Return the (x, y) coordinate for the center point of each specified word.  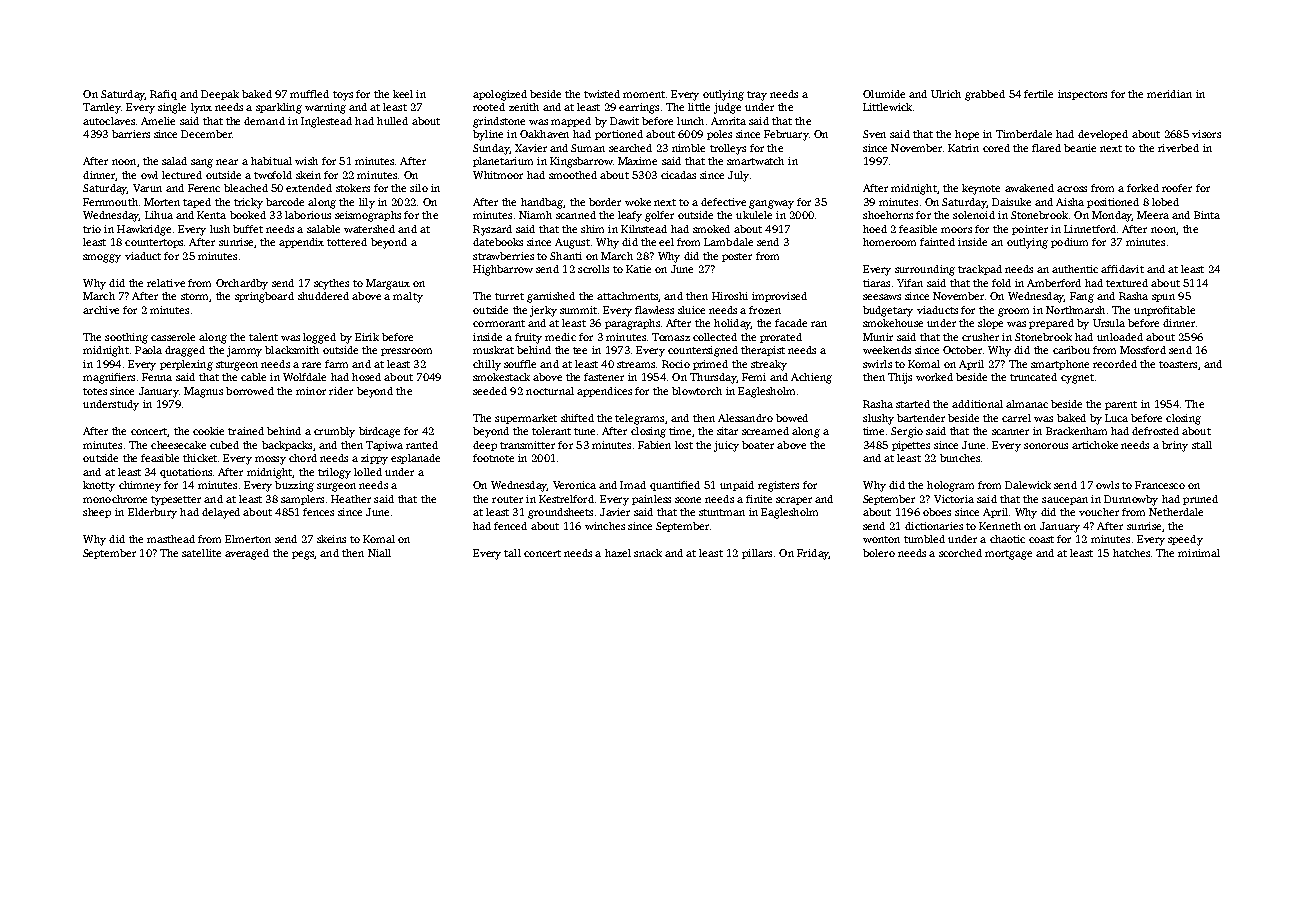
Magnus (203, 392)
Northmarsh (1075, 310)
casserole (173, 337)
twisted (602, 94)
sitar (727, 431)
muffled (309, 94)
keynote (981, 189)
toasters (1178, 364)
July (738, 176)
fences (318, 512)
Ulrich (946, 94)
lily (367, 203)
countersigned (703, 351)
